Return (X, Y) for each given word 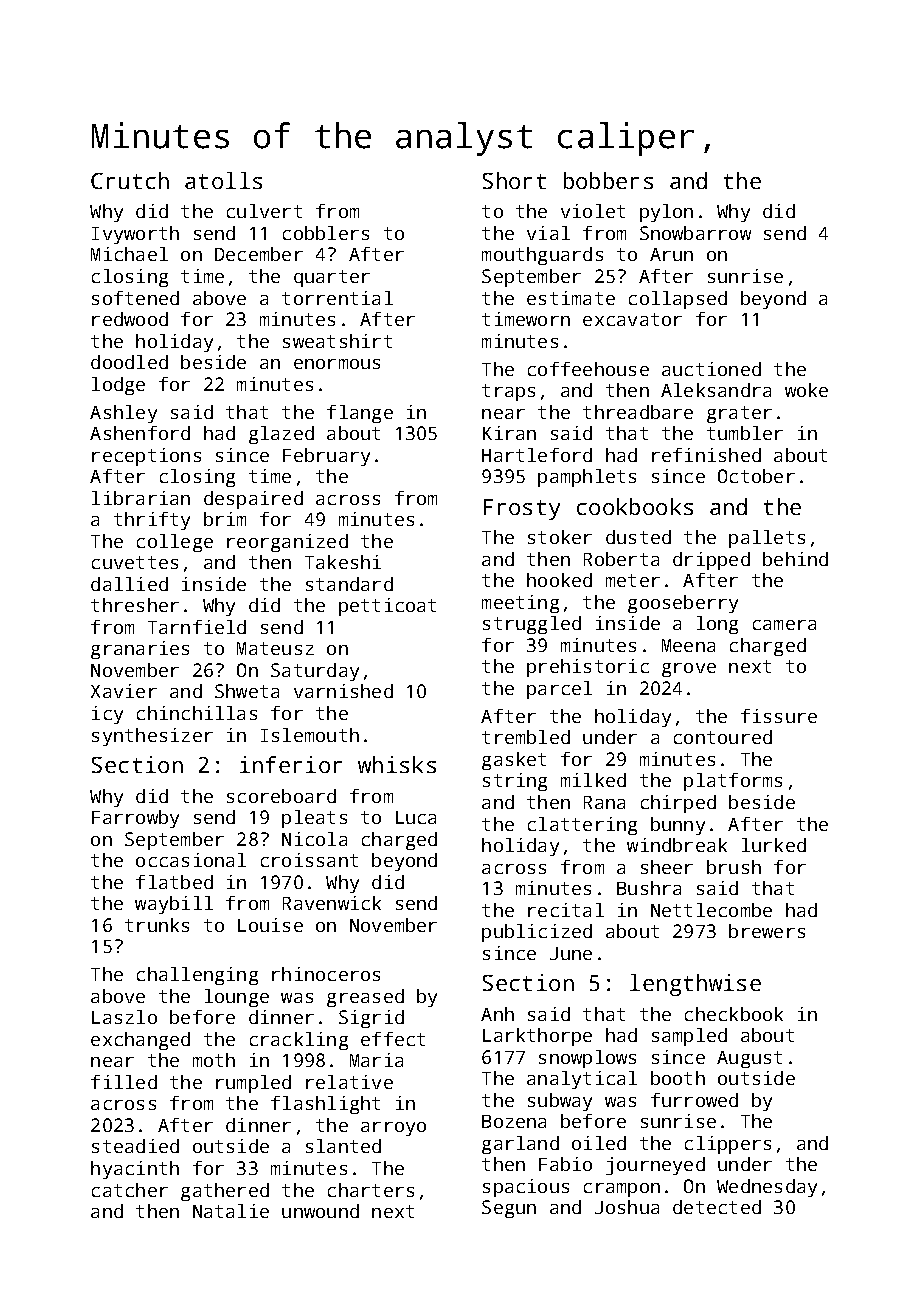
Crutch (130, 180)
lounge (237, 998)
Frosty (522, 509)
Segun (509, 1209)
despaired (253, 500)
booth (678, 1078)
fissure (779, 716)
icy (107, 715)
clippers (728, 1145)
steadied (135, 1146)
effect (393, 1039)
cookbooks (635, 506)
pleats (314, 819)
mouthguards (542, 256)
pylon (666, 213)
